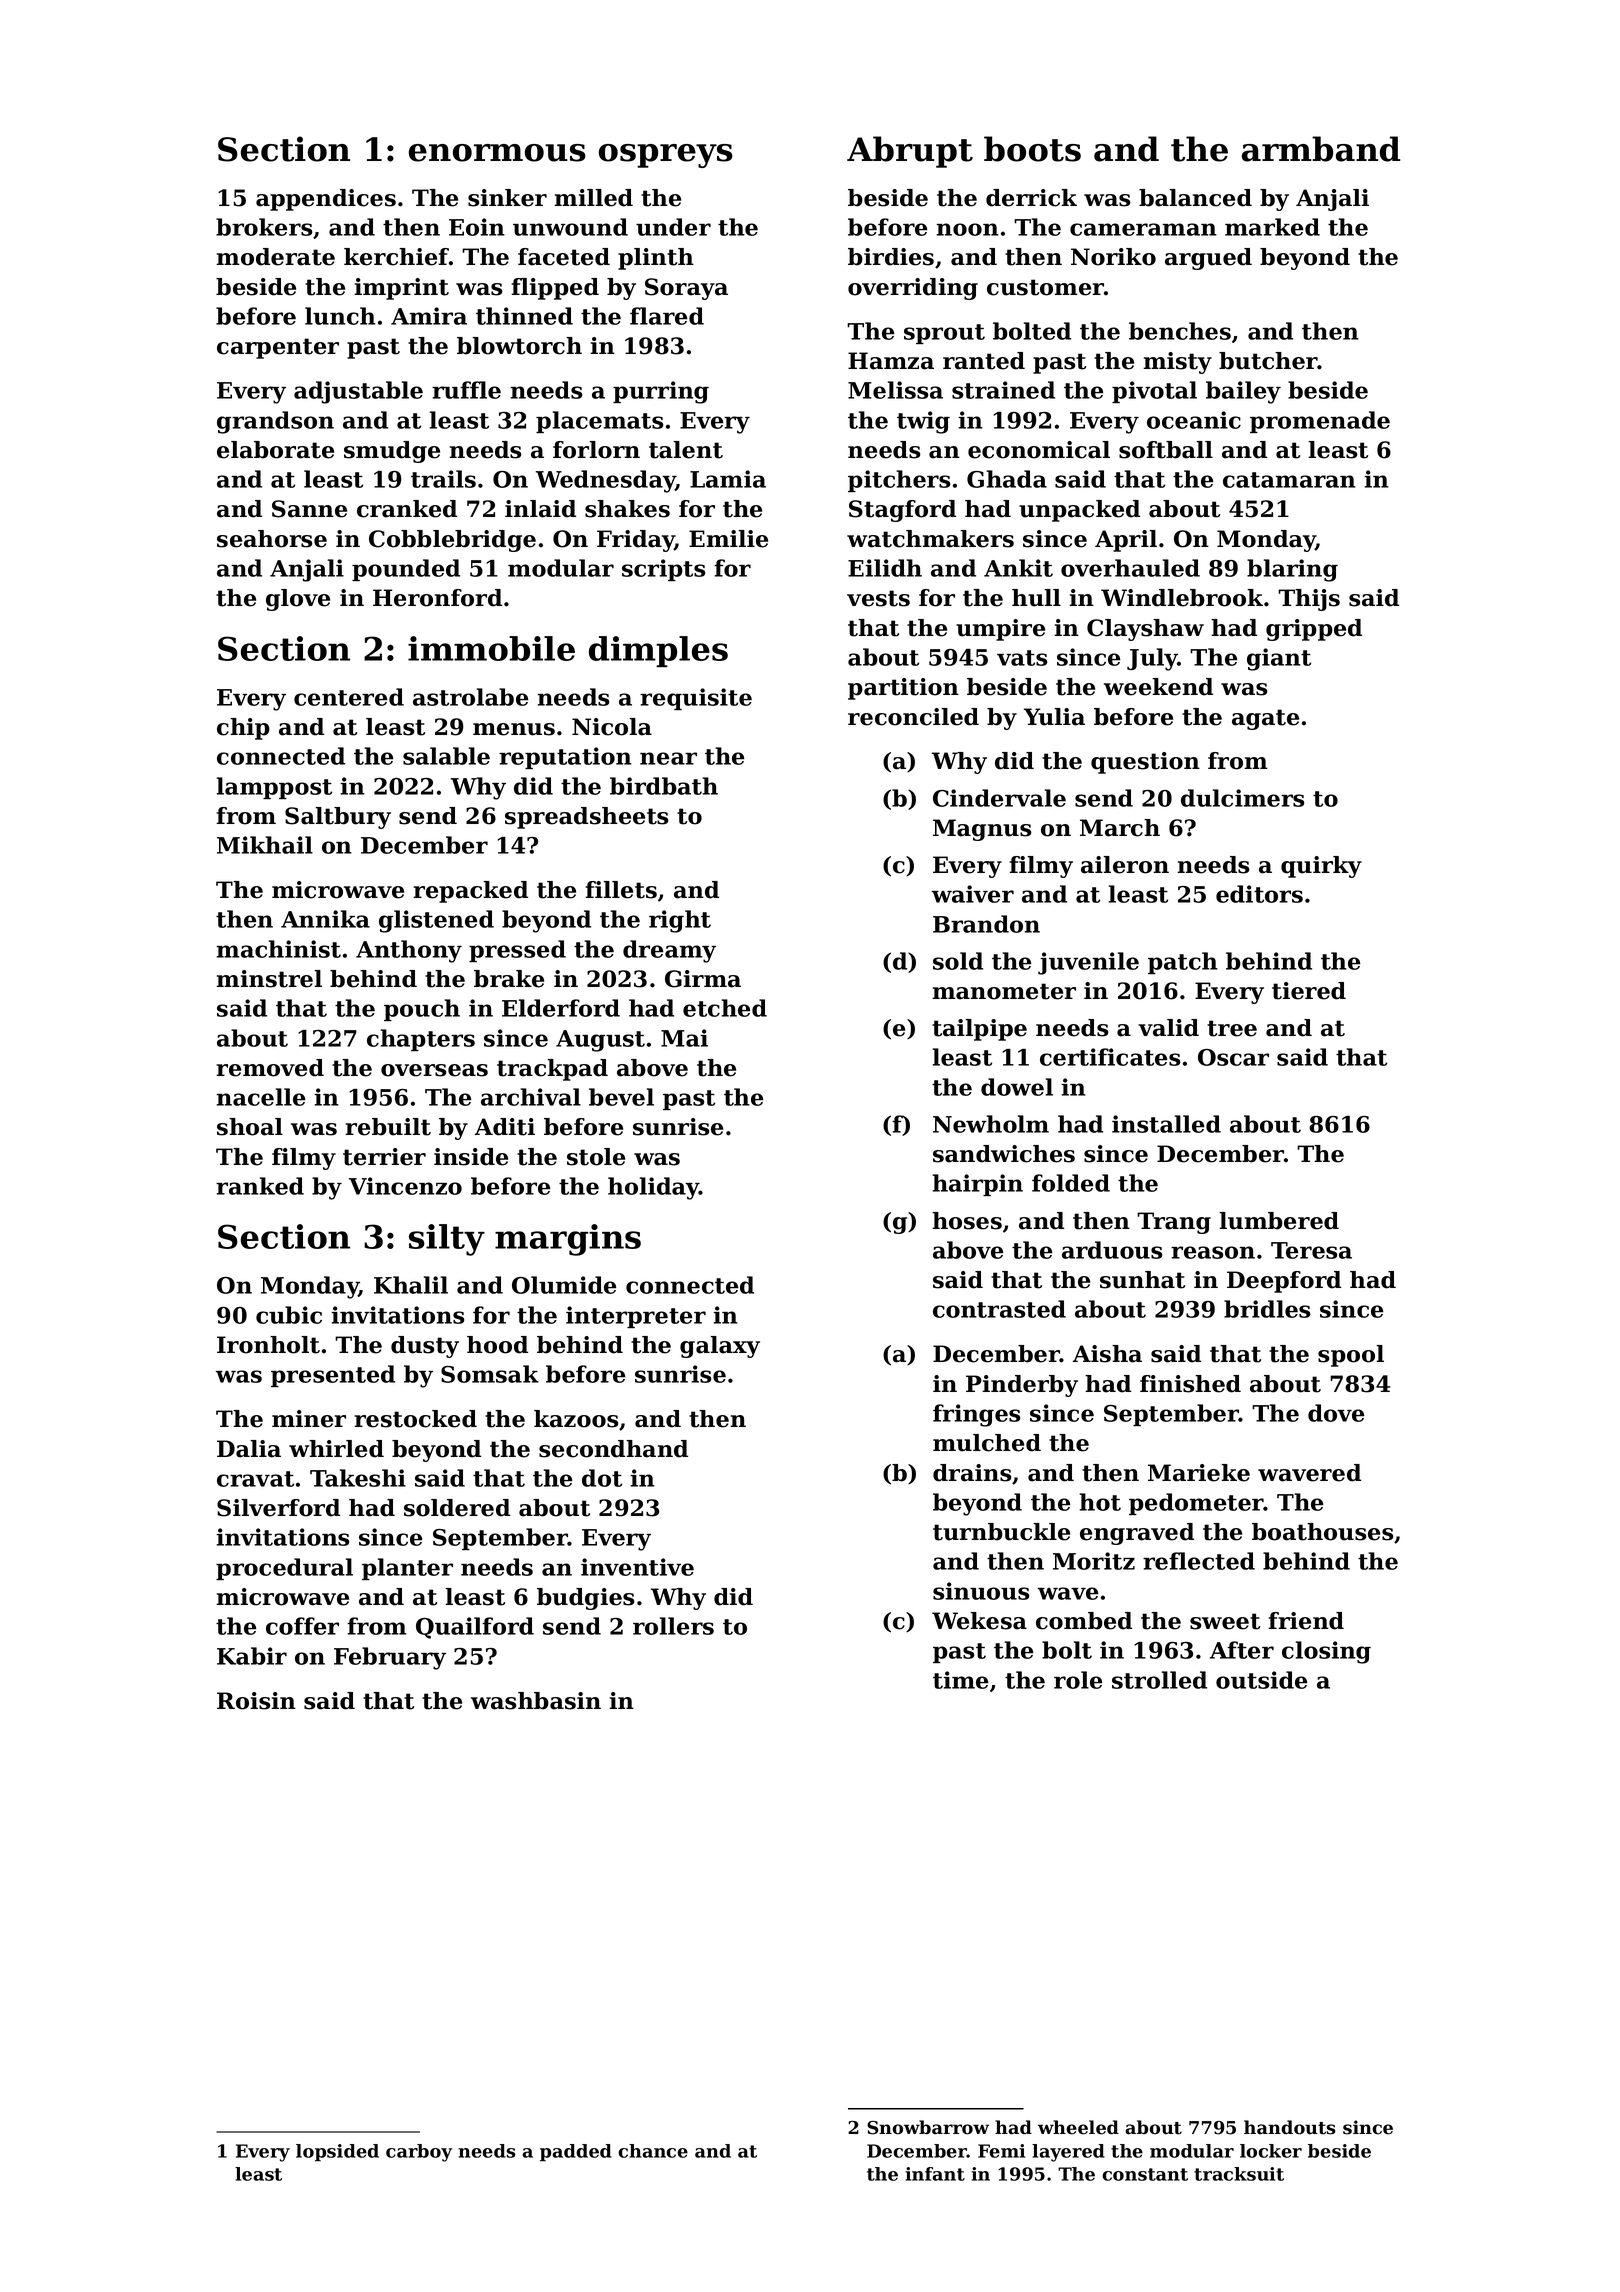 This screenshot has width=1620, height=2292. Describe the element at coordinates (979, 1030) in the screenshot. I see `tailpipe` at that location.
